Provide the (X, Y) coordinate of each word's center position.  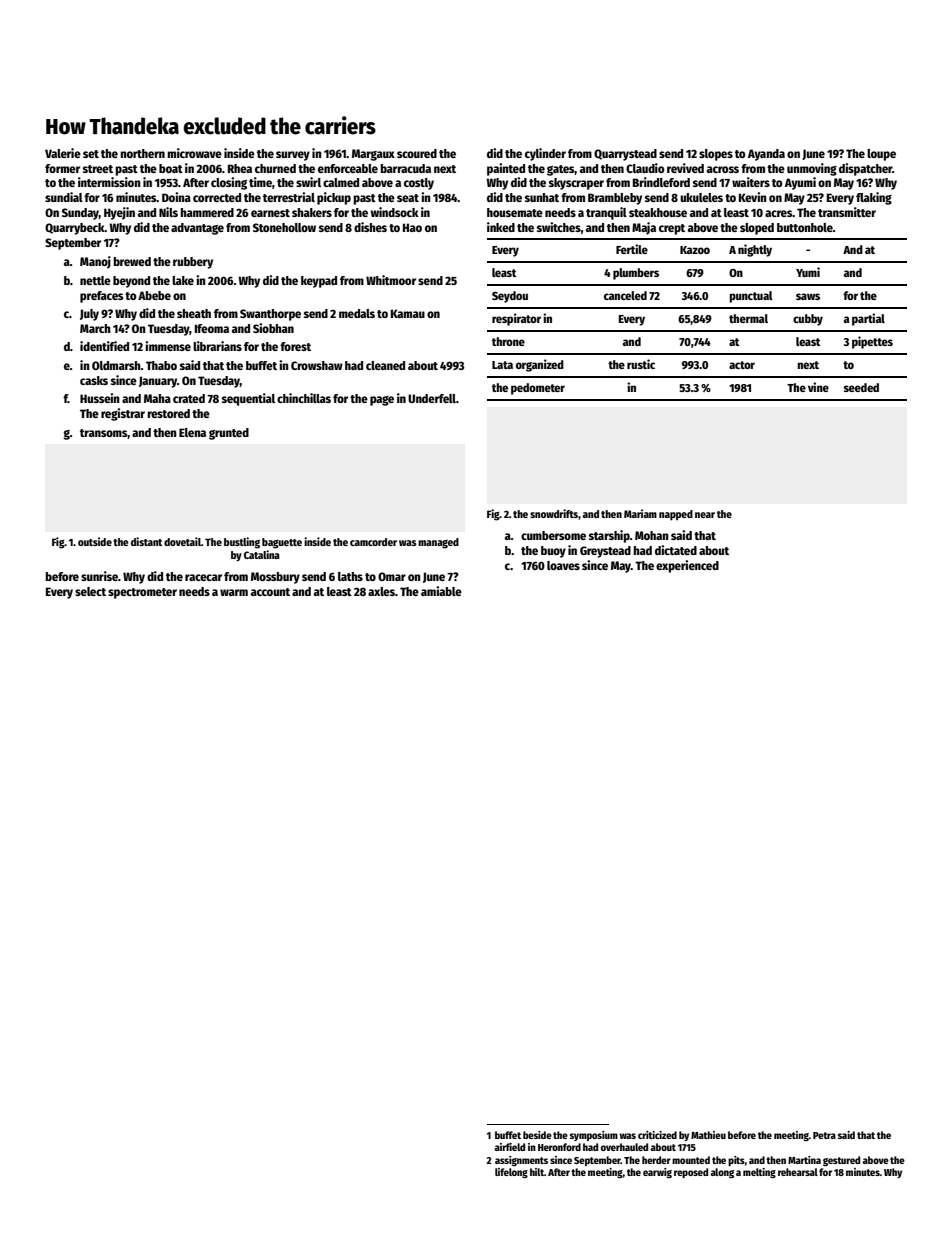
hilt (537, 1172)
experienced (687, 566)
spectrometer (142, 593)
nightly (755, 250)
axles (381, 591)
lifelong (511, 1173)
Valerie (63, 153)
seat (408, 198)
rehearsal (798, 1172)
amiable (441, 591)
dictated (676, 550)
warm (234, 592)
